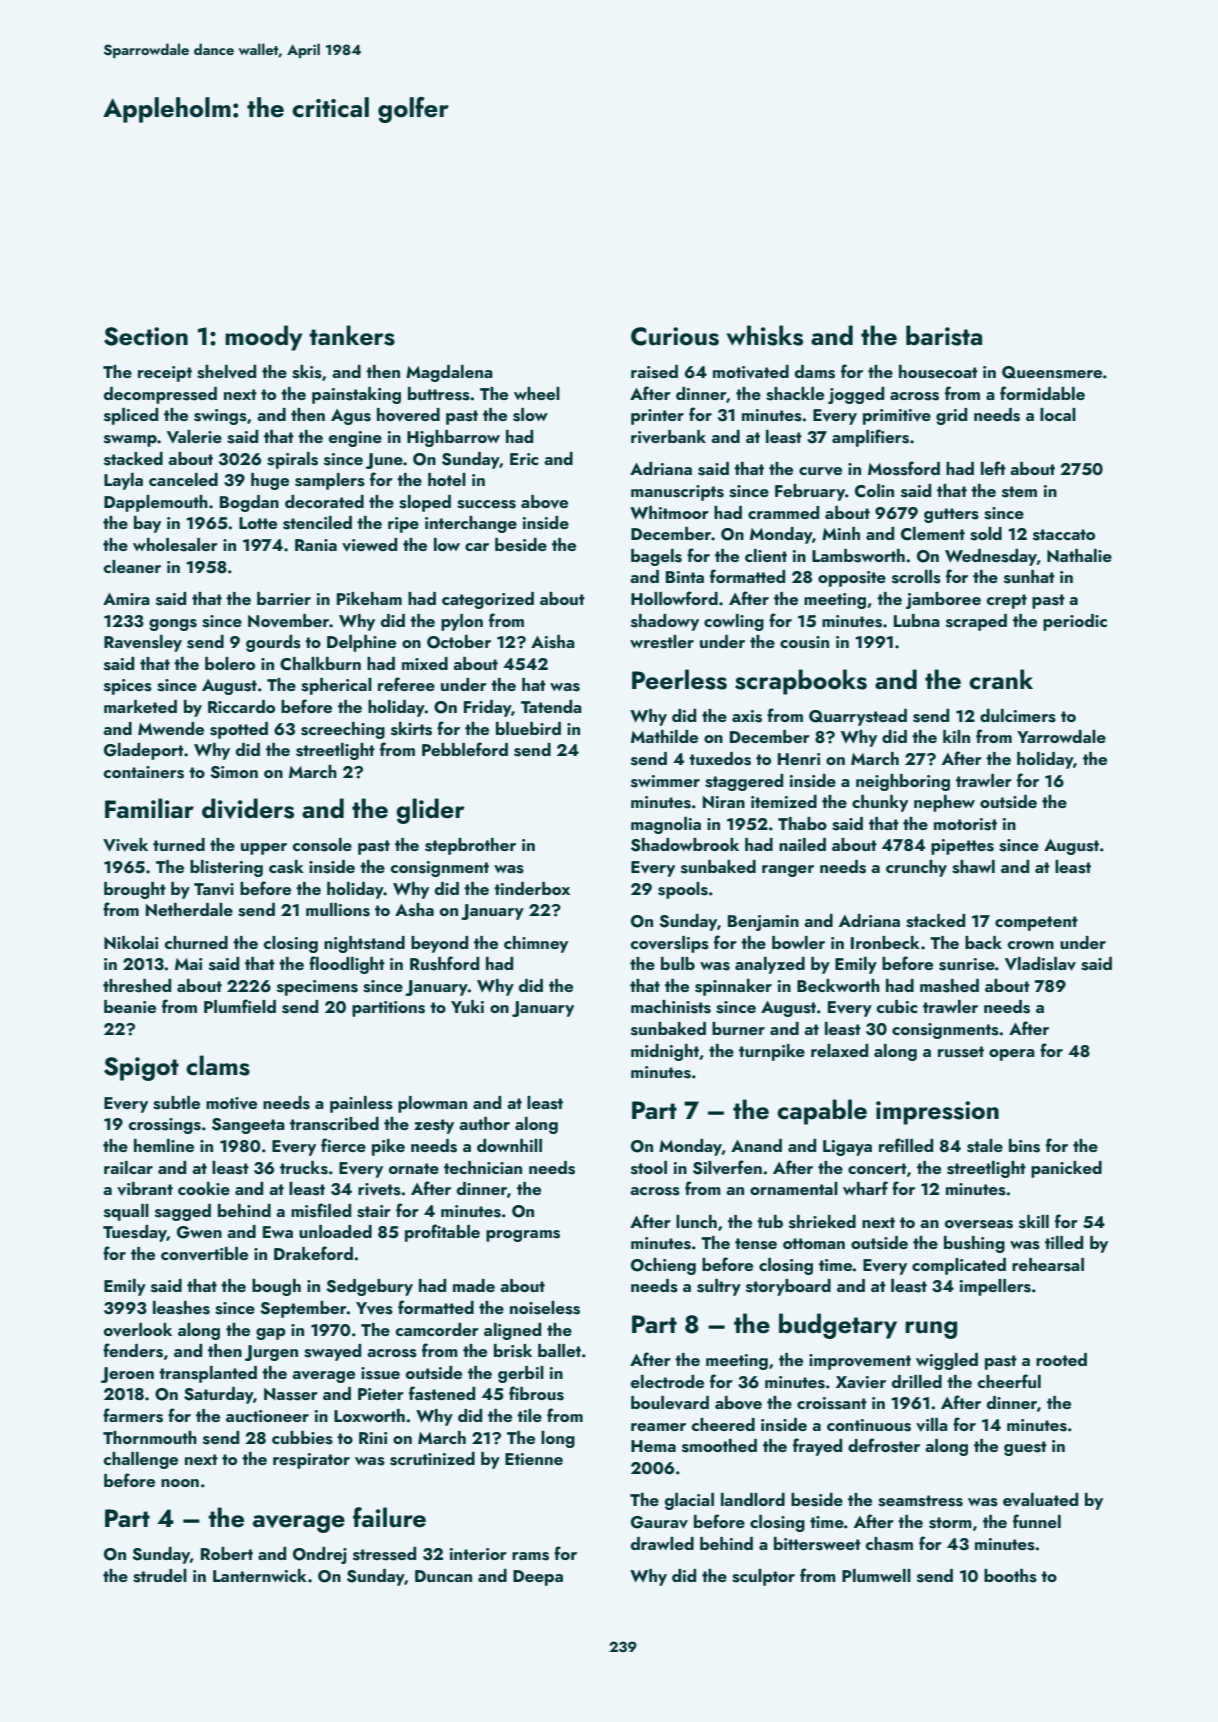  Describe the element at coordinates (135, 1233) in the image. I see `Tuesday` at that location.
